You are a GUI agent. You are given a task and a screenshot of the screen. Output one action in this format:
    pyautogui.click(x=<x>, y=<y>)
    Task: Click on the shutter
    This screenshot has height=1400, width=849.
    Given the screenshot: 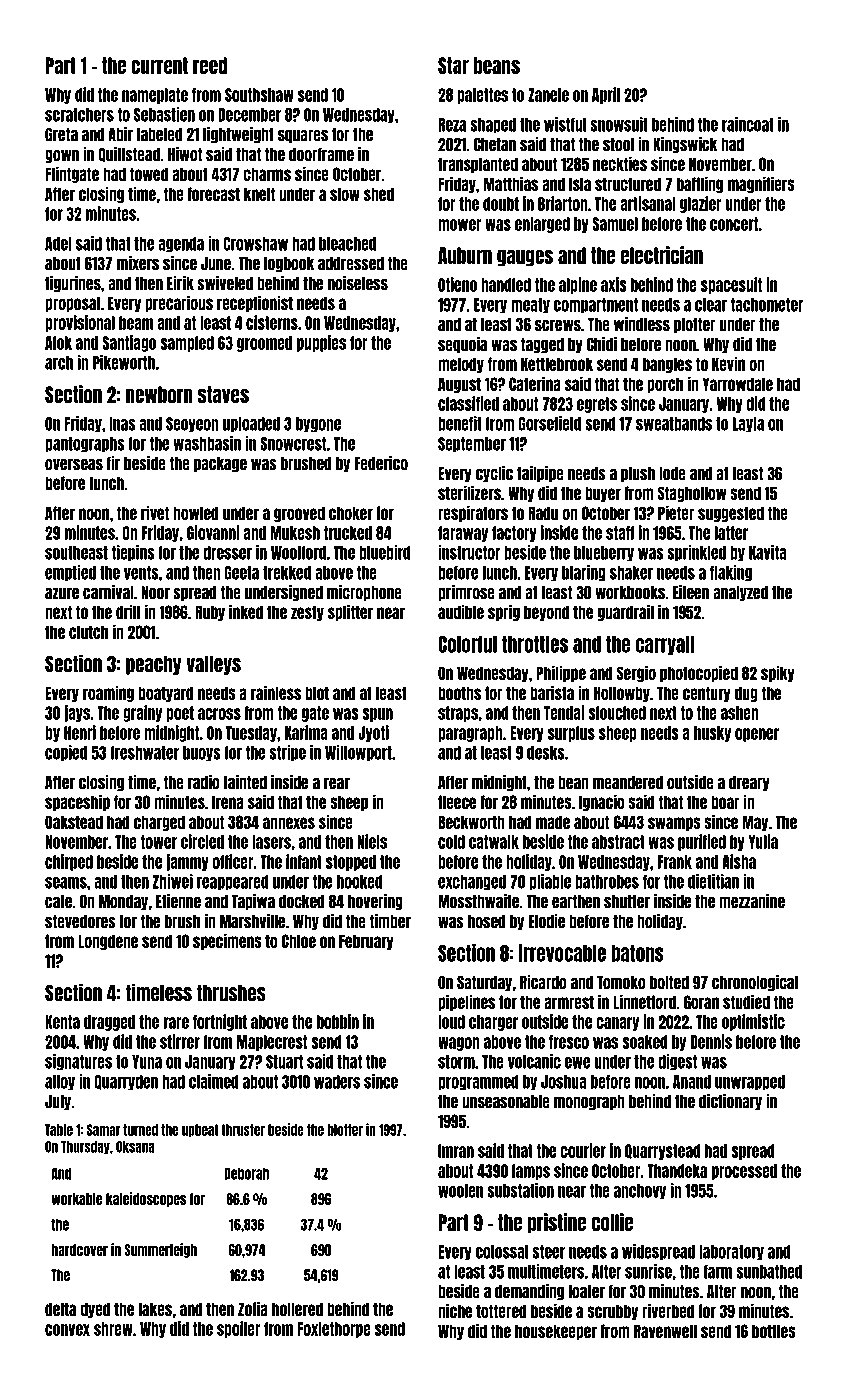 What is the action you would take?
    pyautogui.click(x=627, y=902)
